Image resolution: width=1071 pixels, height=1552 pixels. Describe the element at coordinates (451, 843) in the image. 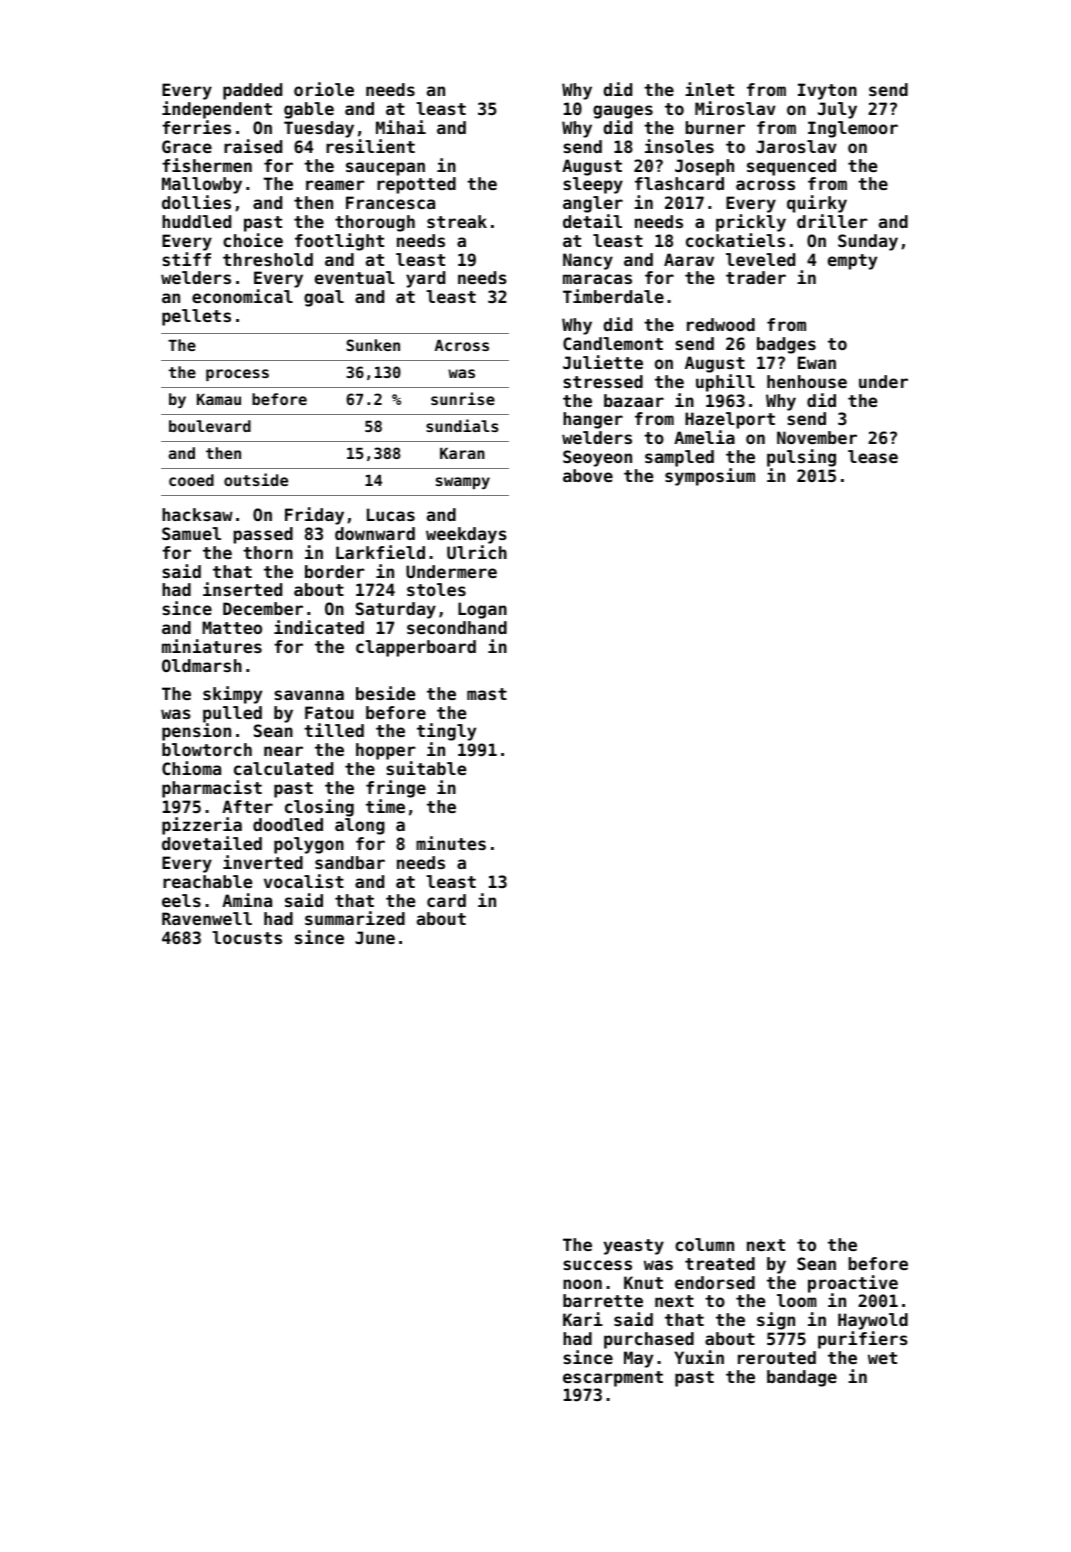

I see `minutes` at that location.
